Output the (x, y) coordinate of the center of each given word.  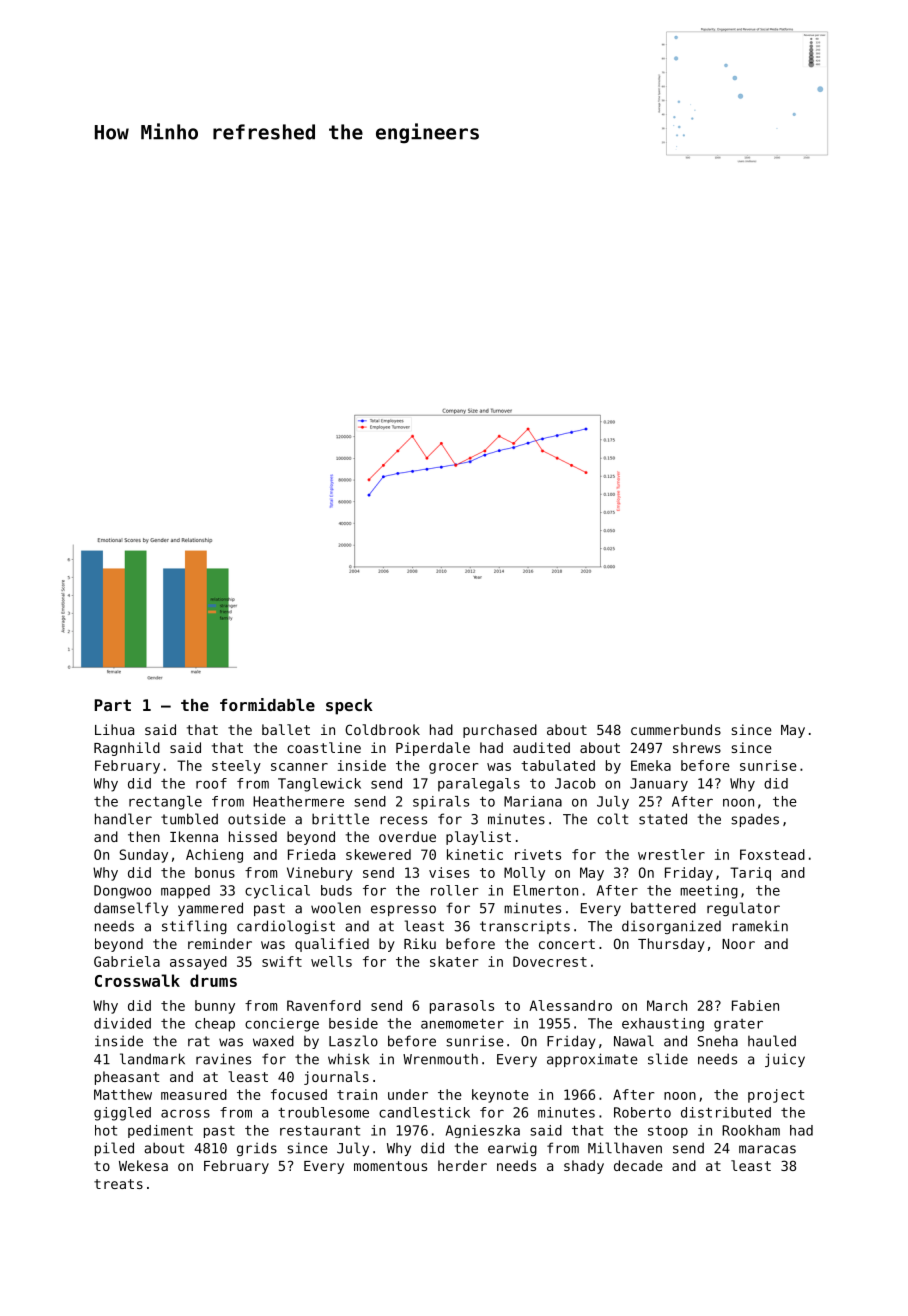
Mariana (533, 801)
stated (663, 819)
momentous (390, 1166)
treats (118, 1184)
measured (194, 1094)
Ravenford (324, 1005)
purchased (500, 731)
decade (638, 1165)
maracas (767, 1149)
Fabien (755, 1005)
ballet (286, 729)
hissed (253, 836)
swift (282, 961)
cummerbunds (676, 729)
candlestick (424, 1112)
